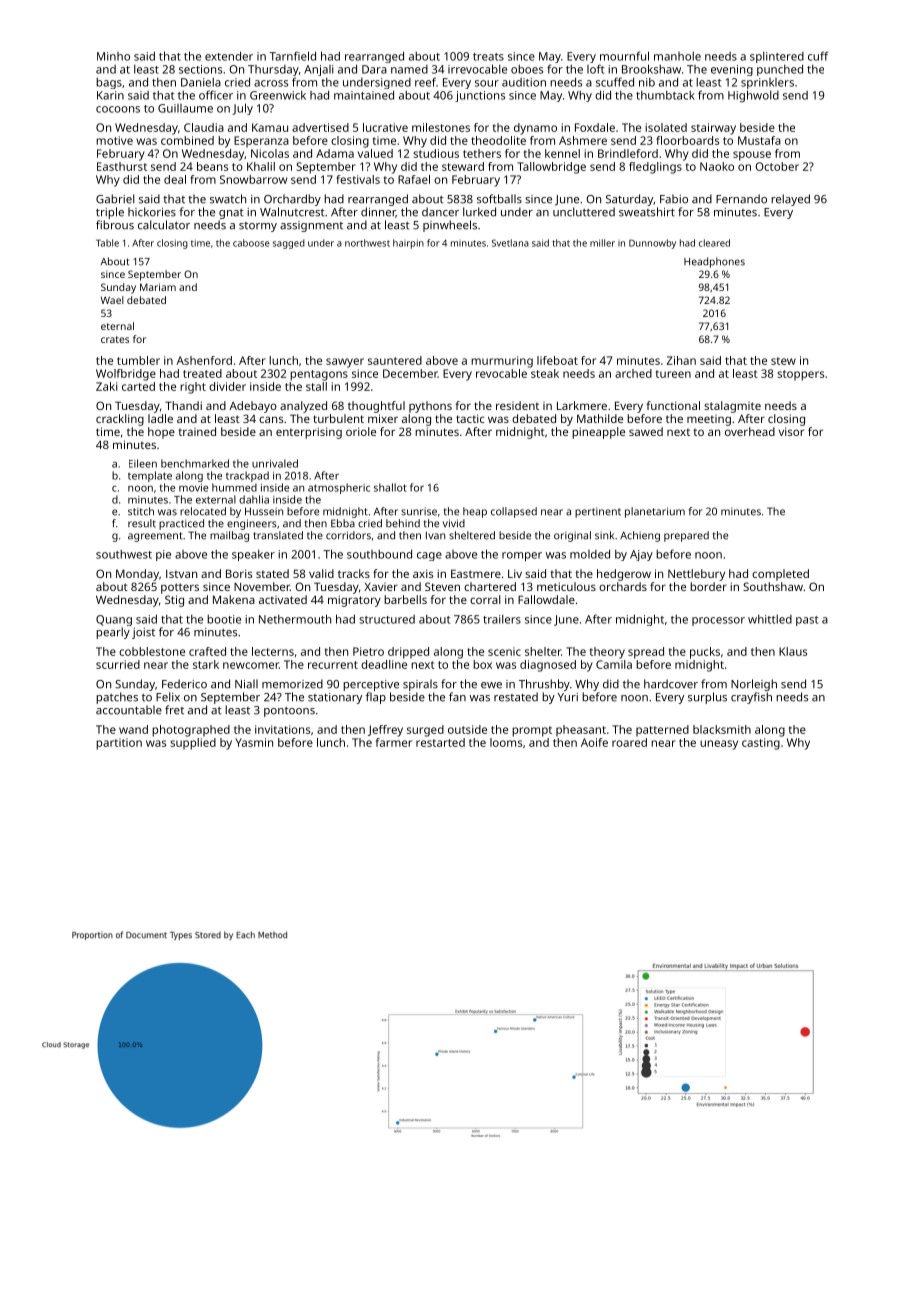  I want to click on Karin, so click(110, 95).
